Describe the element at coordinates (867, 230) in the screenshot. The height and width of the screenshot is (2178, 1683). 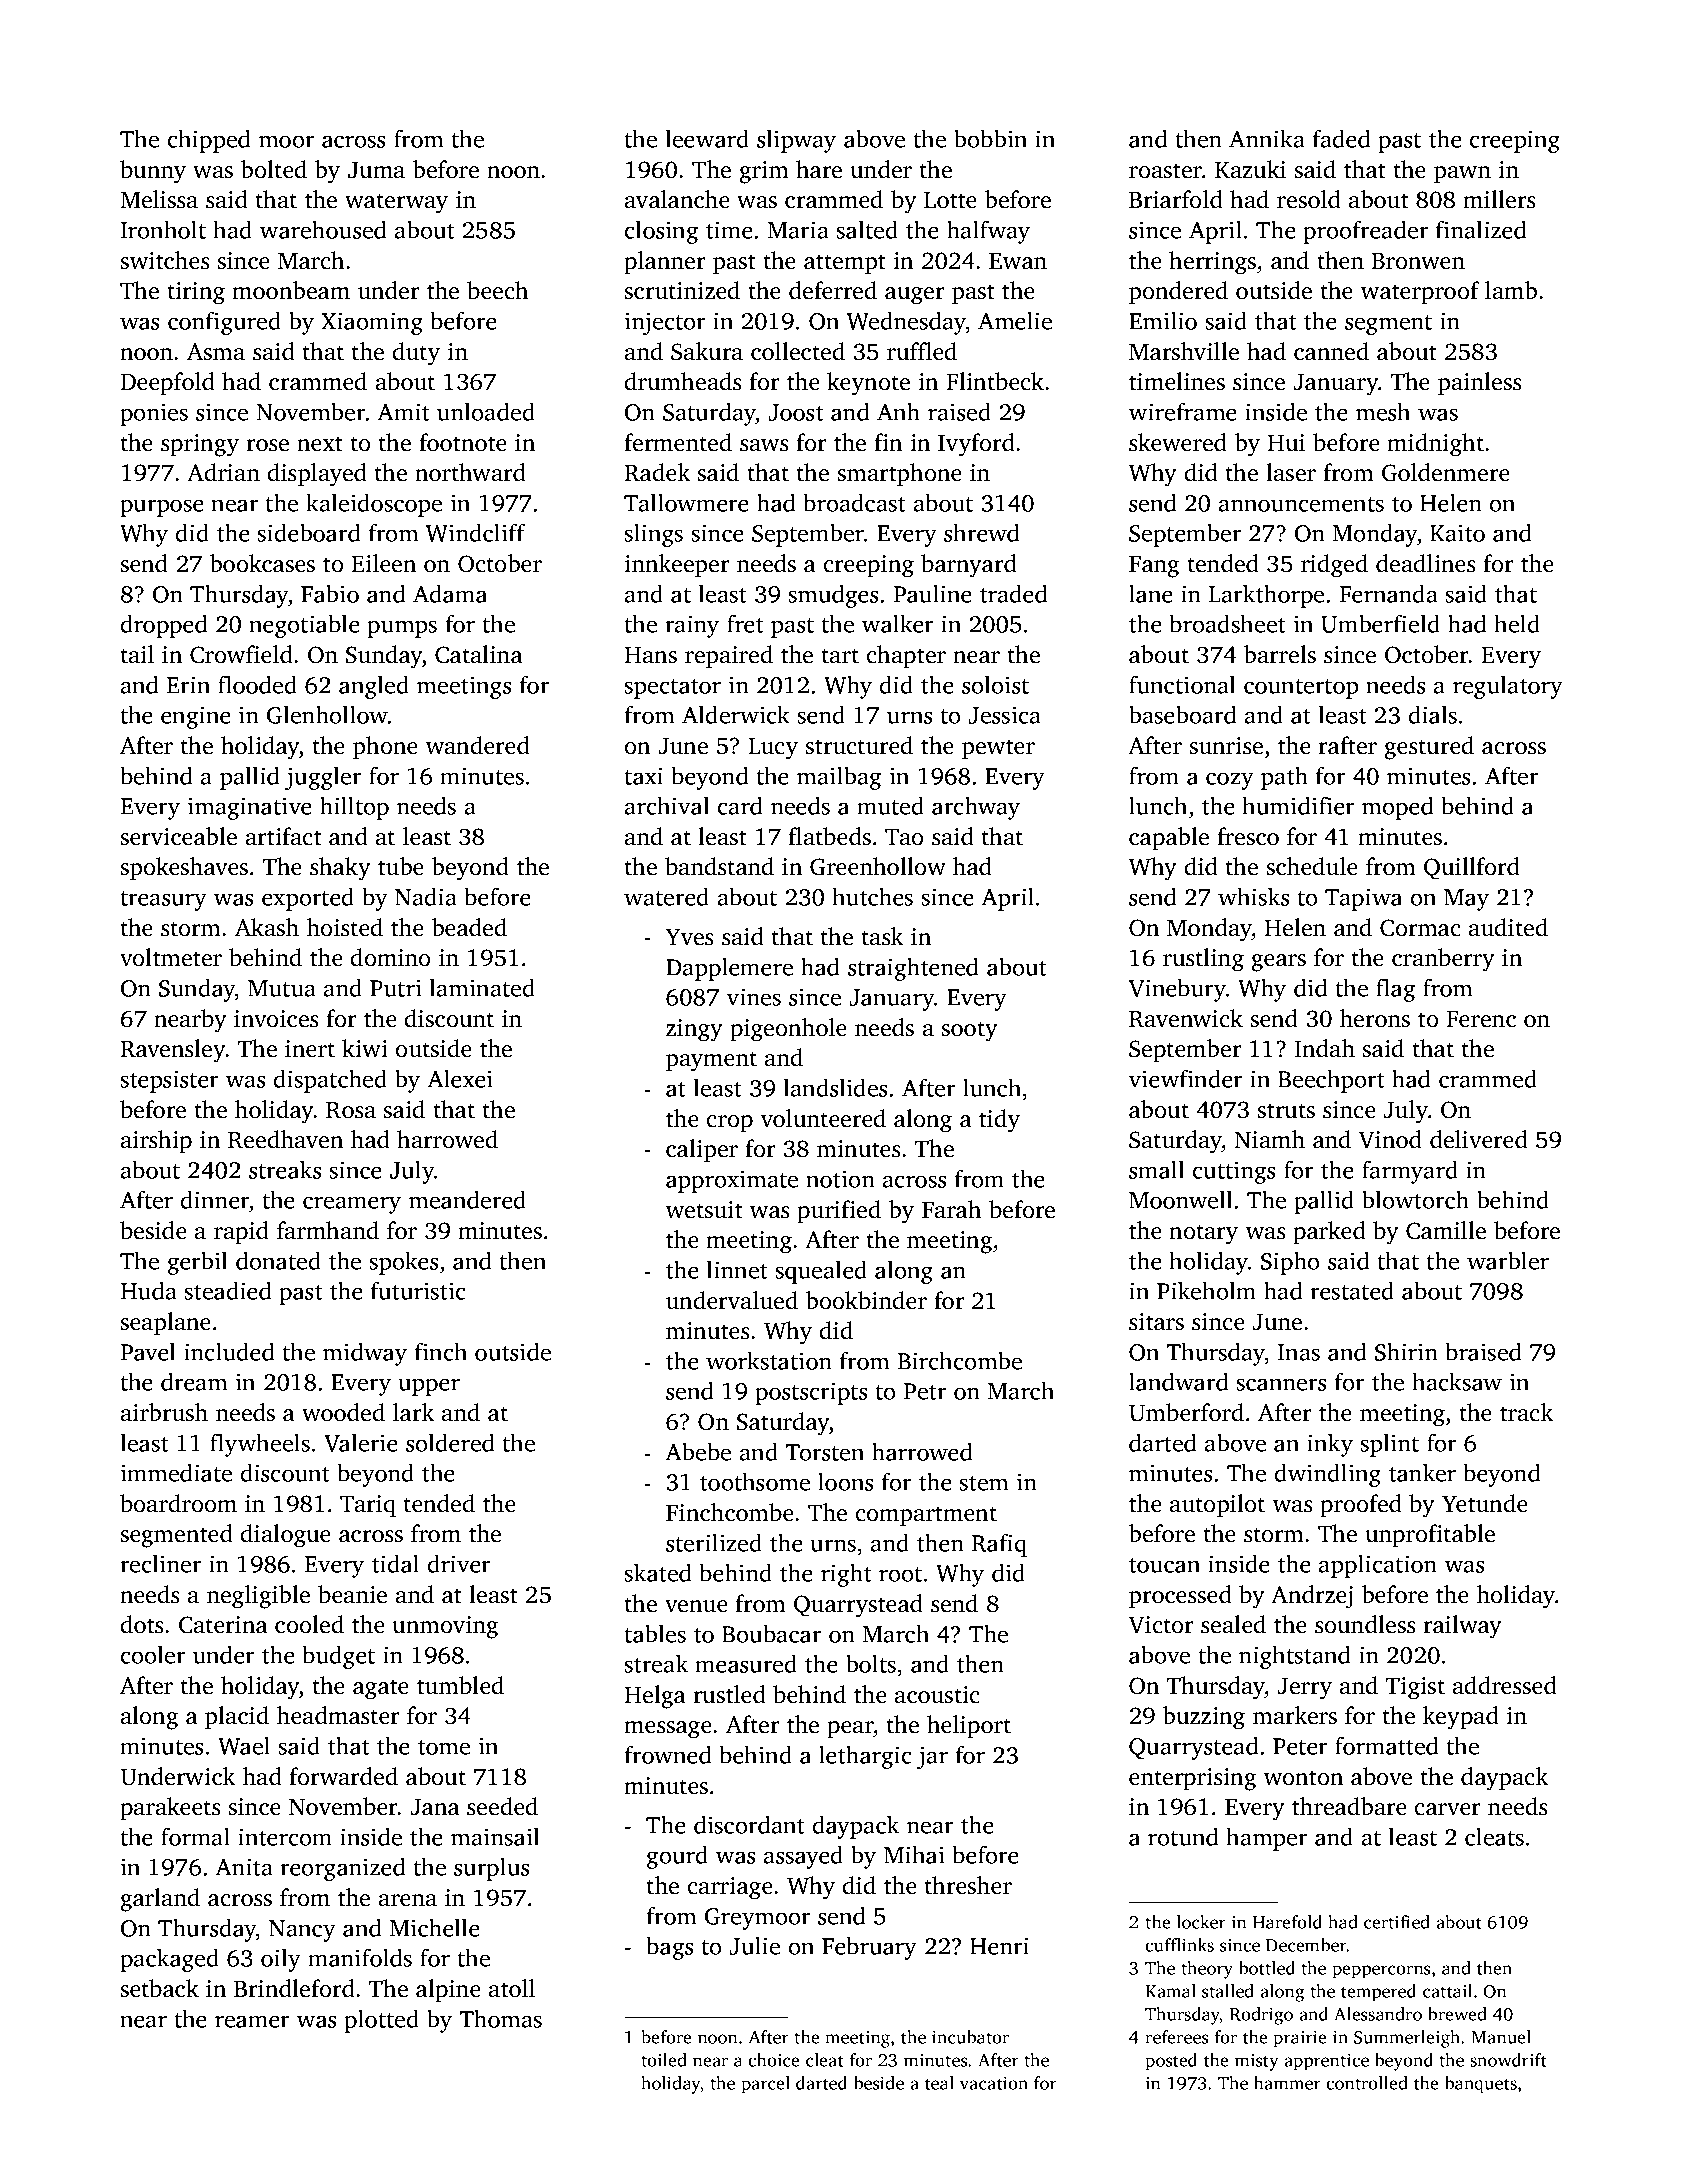
I see `salted` at that location.
